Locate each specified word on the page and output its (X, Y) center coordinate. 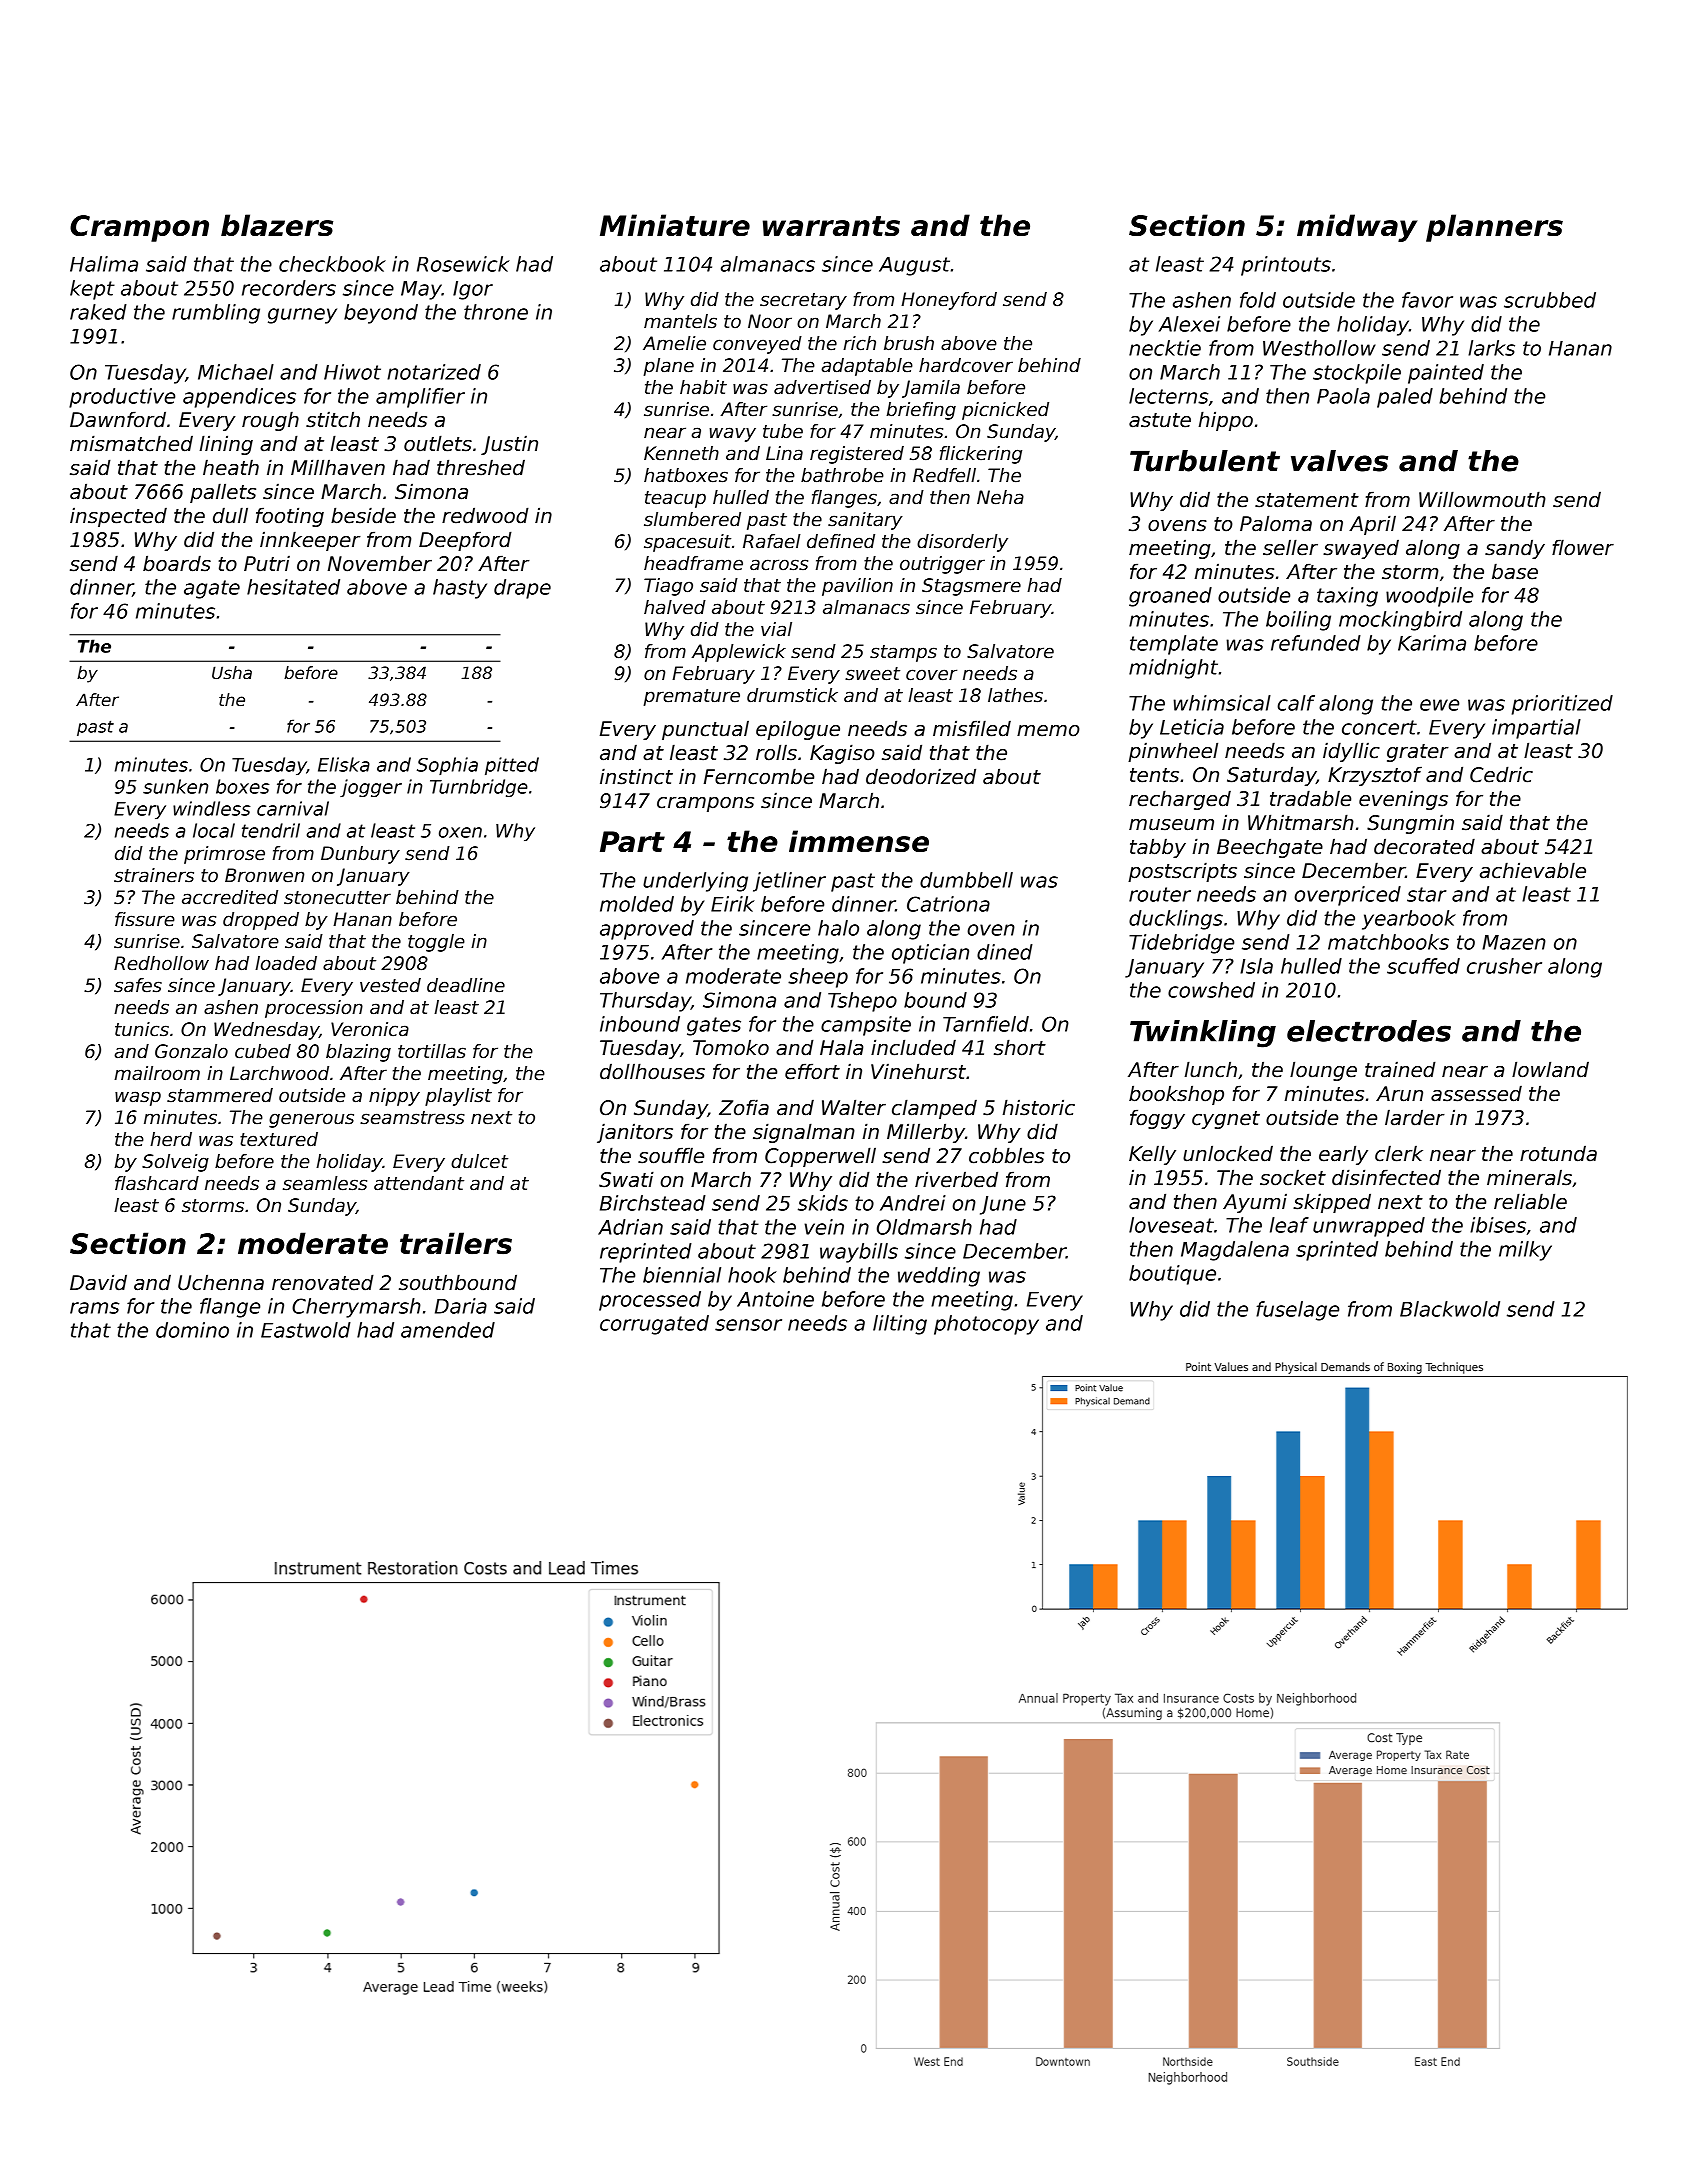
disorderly (962, 543)
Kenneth (681, 453)
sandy (1515, 549)
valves (1339, 461)
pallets (223, 493)
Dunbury (360, 855)
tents (1154, 775)
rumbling (216, 314)
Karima (1432, 643)
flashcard (157, 1183)
